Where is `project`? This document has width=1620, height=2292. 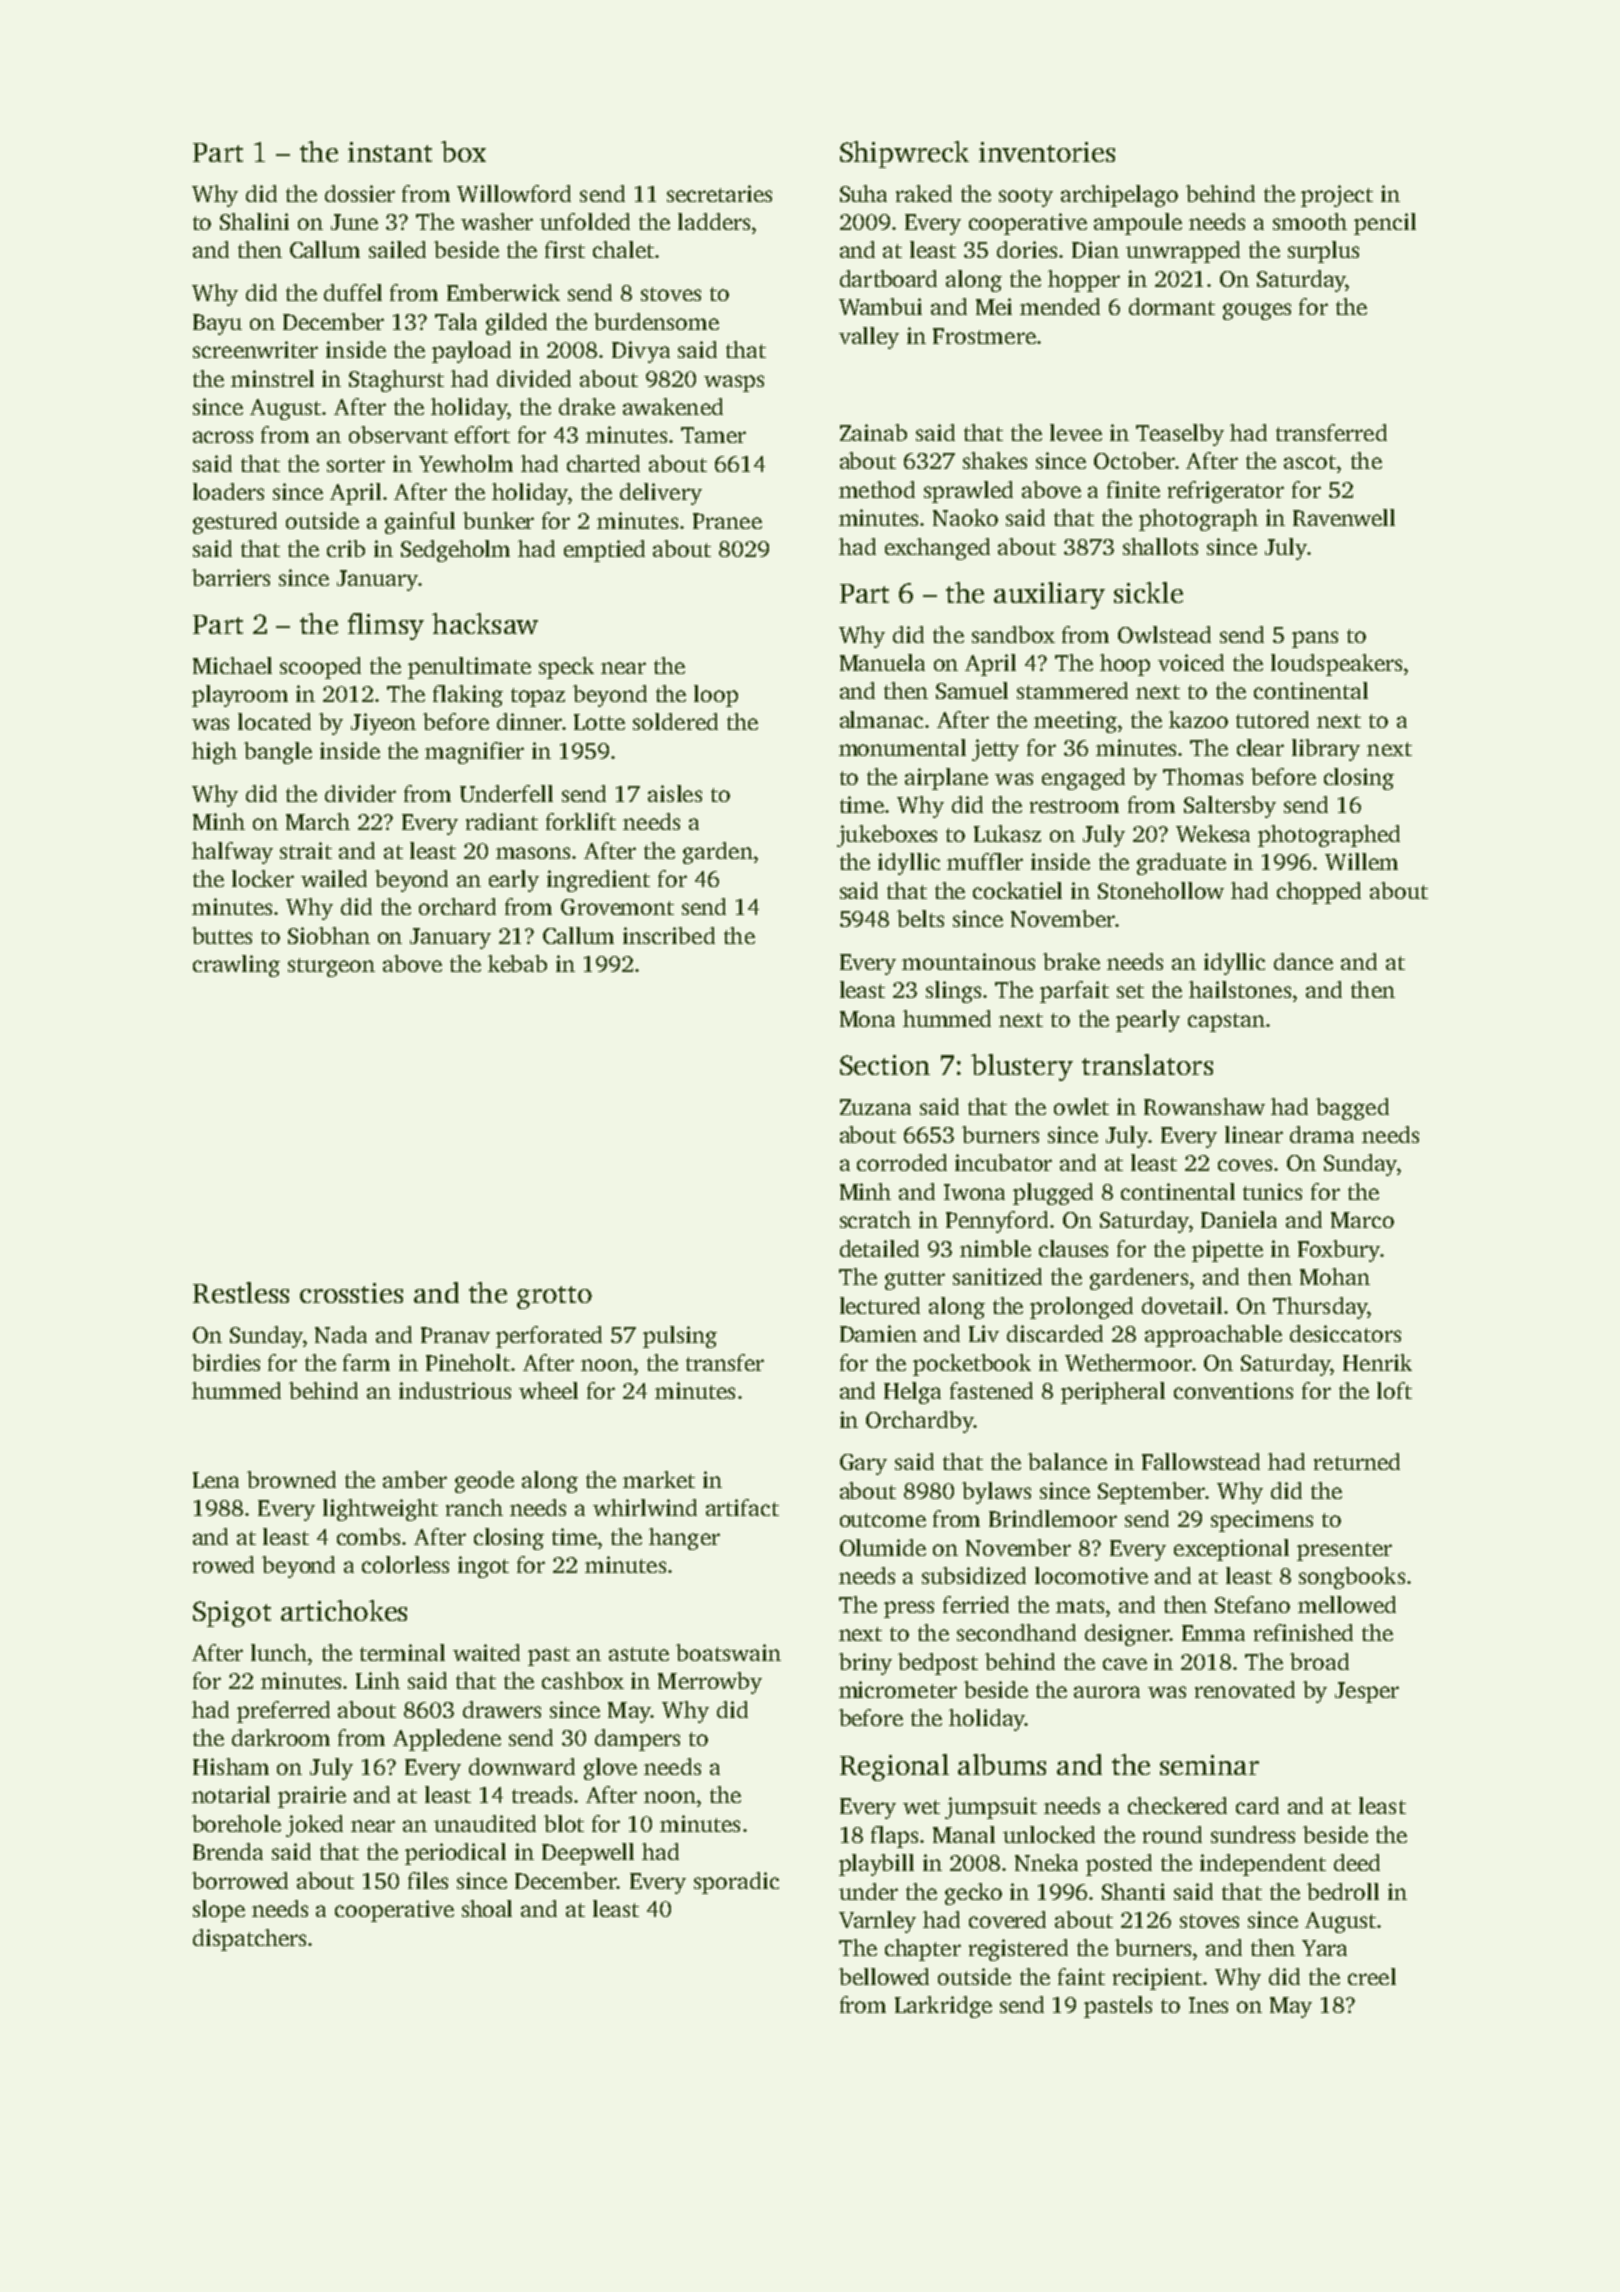
project is located at coordinates (1337, 196).
